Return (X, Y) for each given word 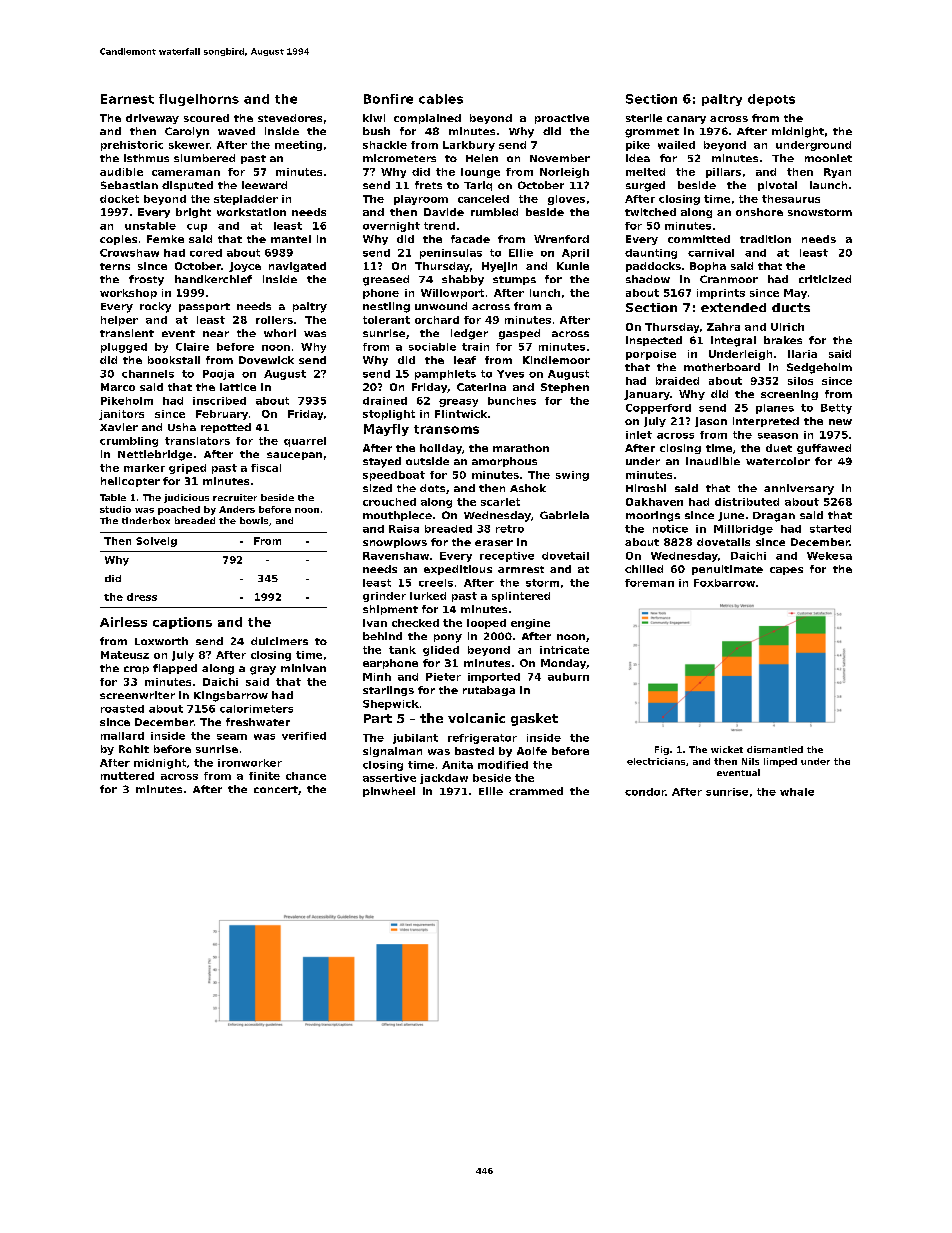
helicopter (130, 482)
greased (386, 280)
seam (232, 737)
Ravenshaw (396, 556)
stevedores (290, 118)
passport (204, 307)
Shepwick (391, 705)
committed (699, 239)
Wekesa (829, 556)
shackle (385, 145)
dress (142, 597)
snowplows (395, 543)
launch (828, 185)
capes (786, 571)
